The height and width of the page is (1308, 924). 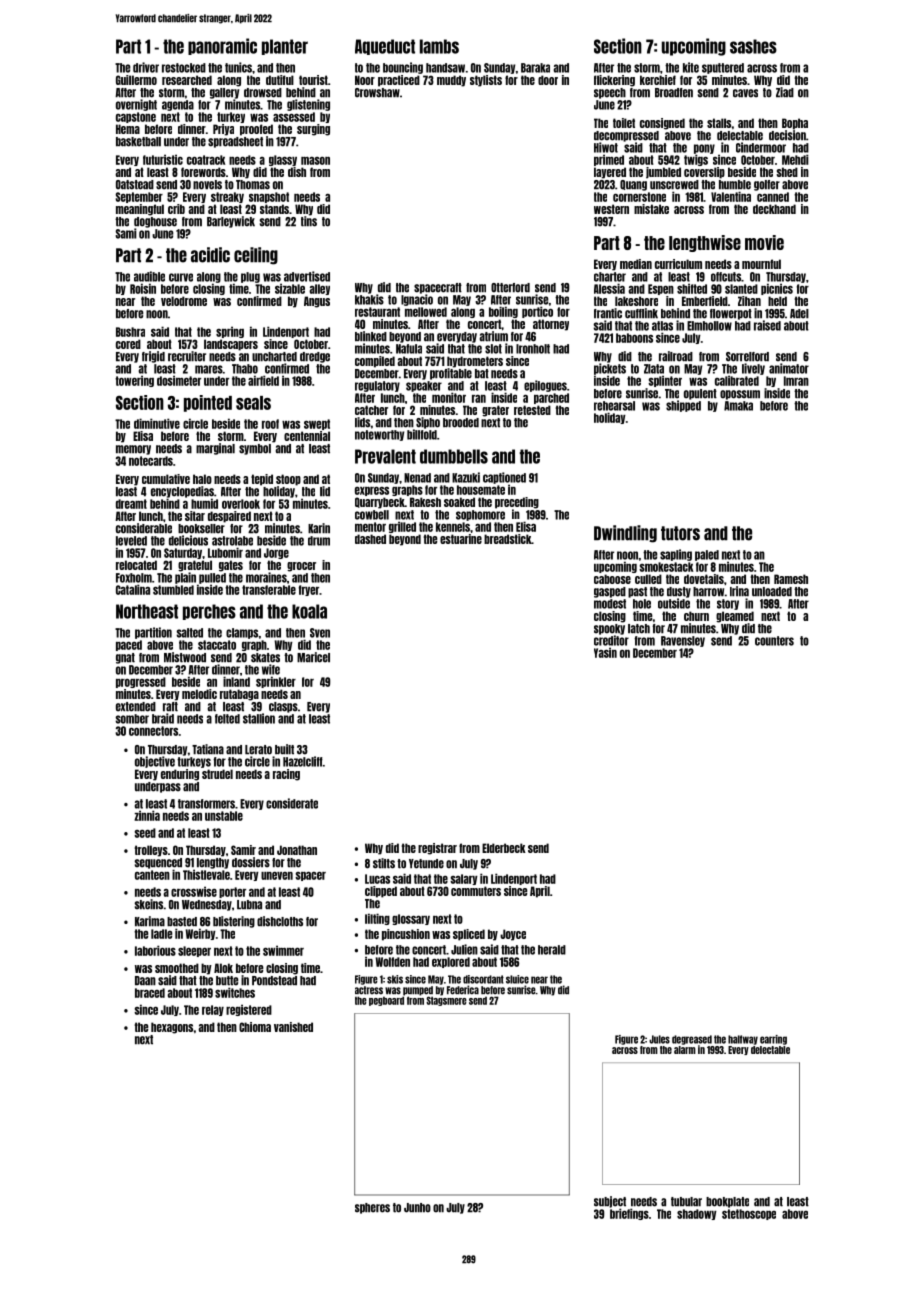 I want to click on Chioma, so click(x=255, y=1027).
